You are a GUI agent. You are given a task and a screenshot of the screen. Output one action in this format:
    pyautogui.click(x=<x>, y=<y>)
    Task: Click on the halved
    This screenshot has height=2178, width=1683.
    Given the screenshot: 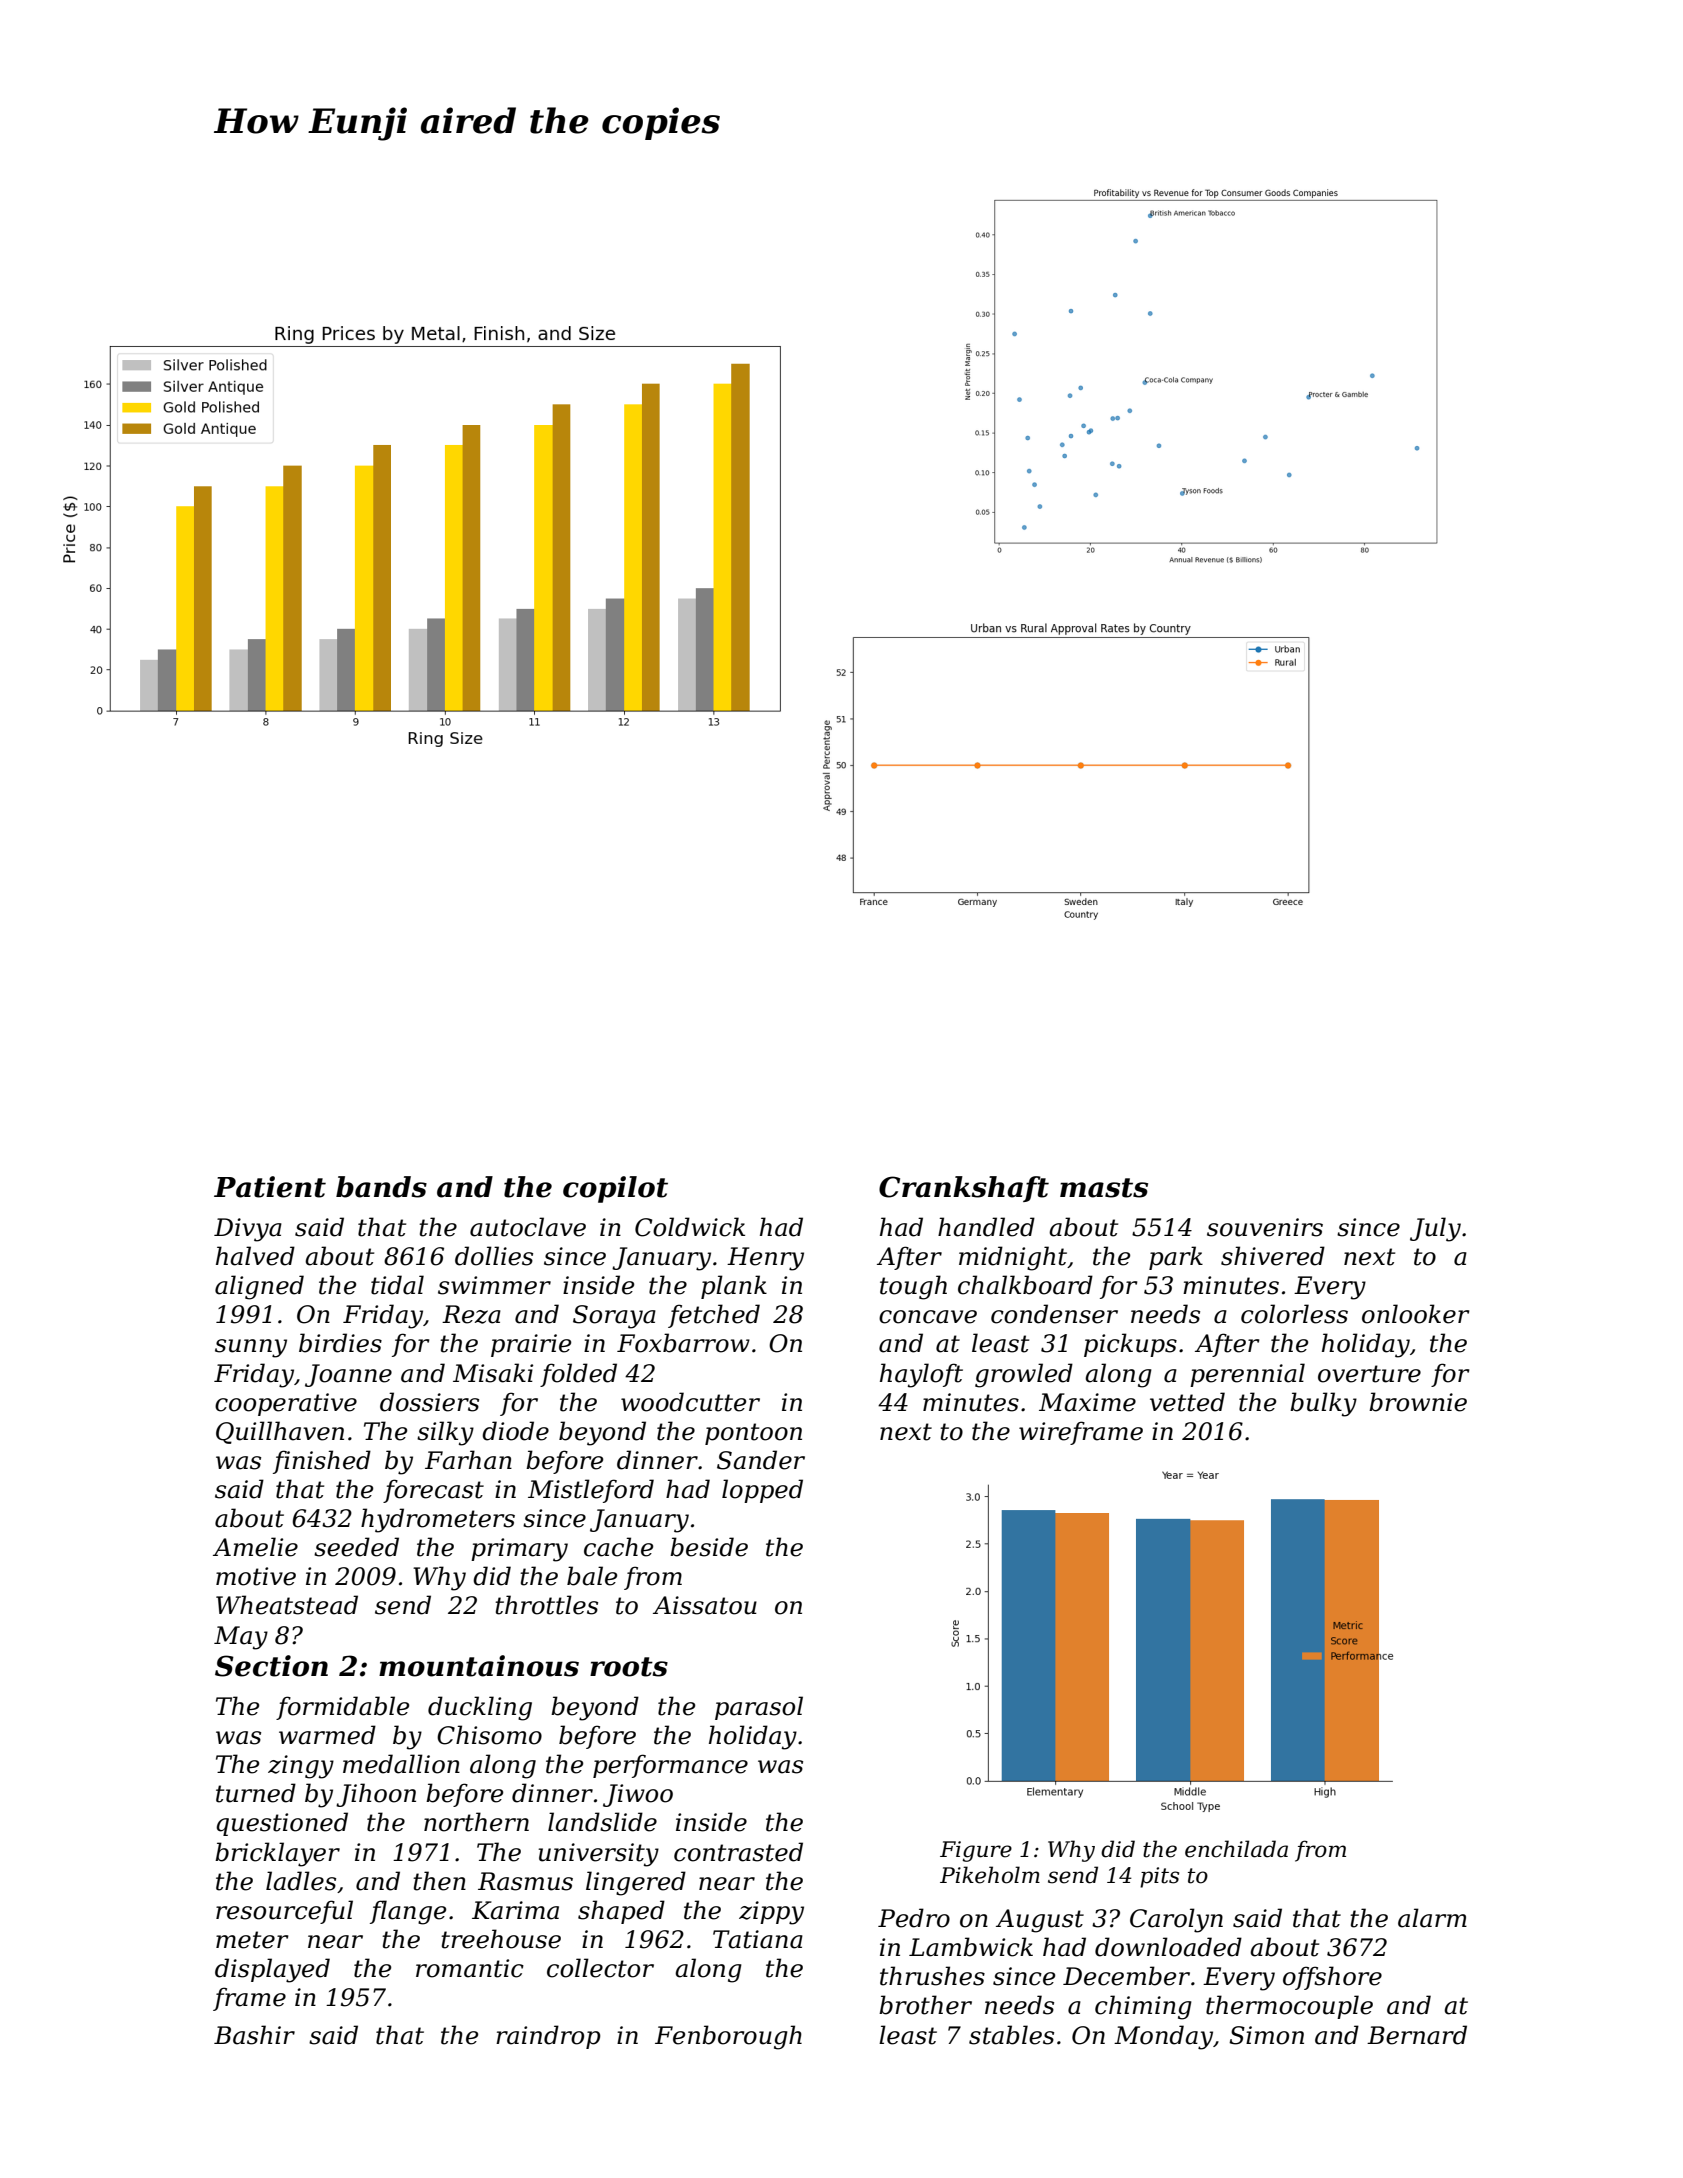 What is the action you would take?
    pyautogui.click(x=255, y=1256)
